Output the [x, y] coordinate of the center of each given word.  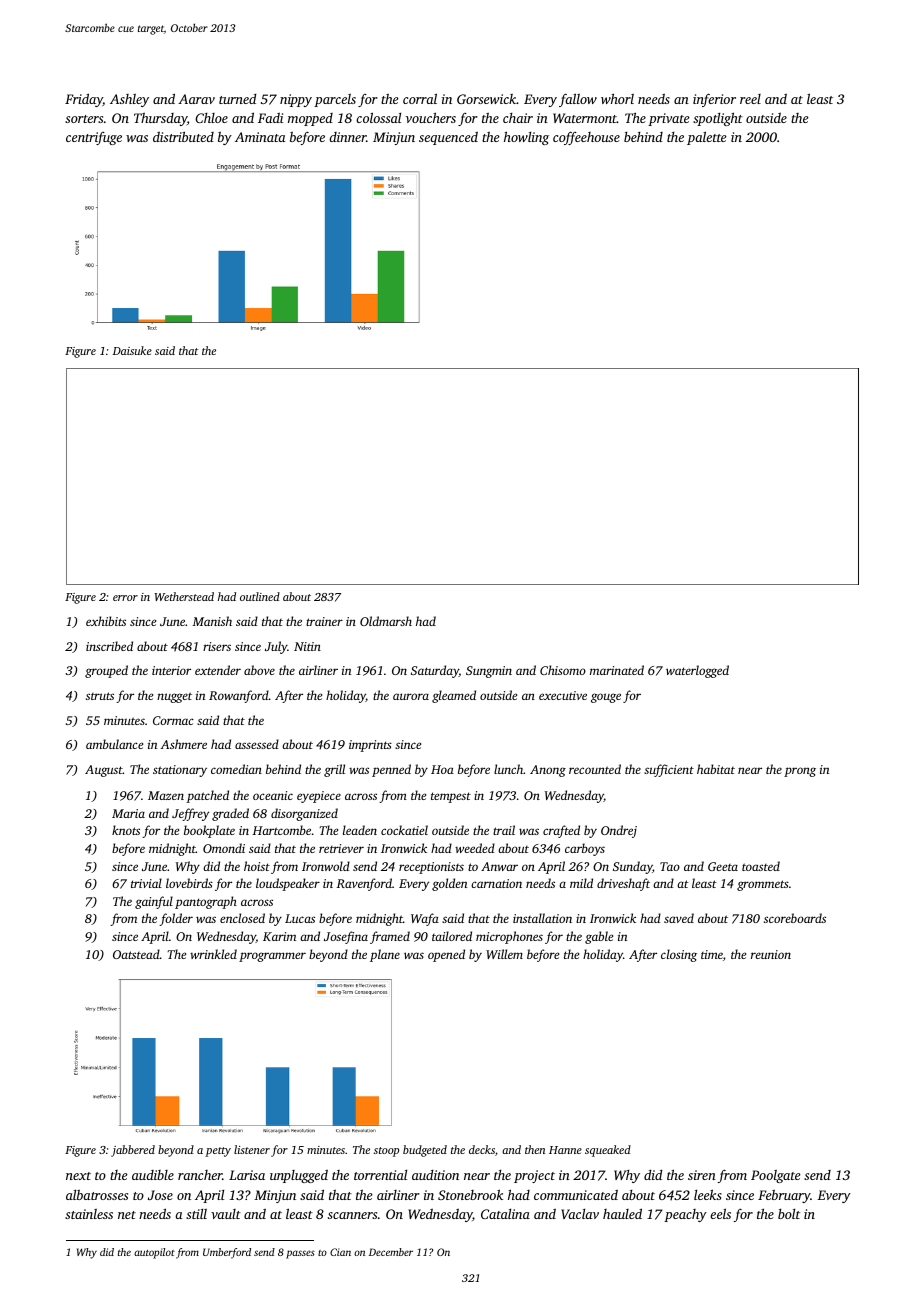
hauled [622, 1213]
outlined [260, 596]
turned [237, 99]
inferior [714, 100]
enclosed [242, 918]
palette [707, 138]
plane [385, 955]
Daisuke [132, 350]
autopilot [154, 1253]
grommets [763, 885]
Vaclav [580, 1214]
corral [420, 98]
